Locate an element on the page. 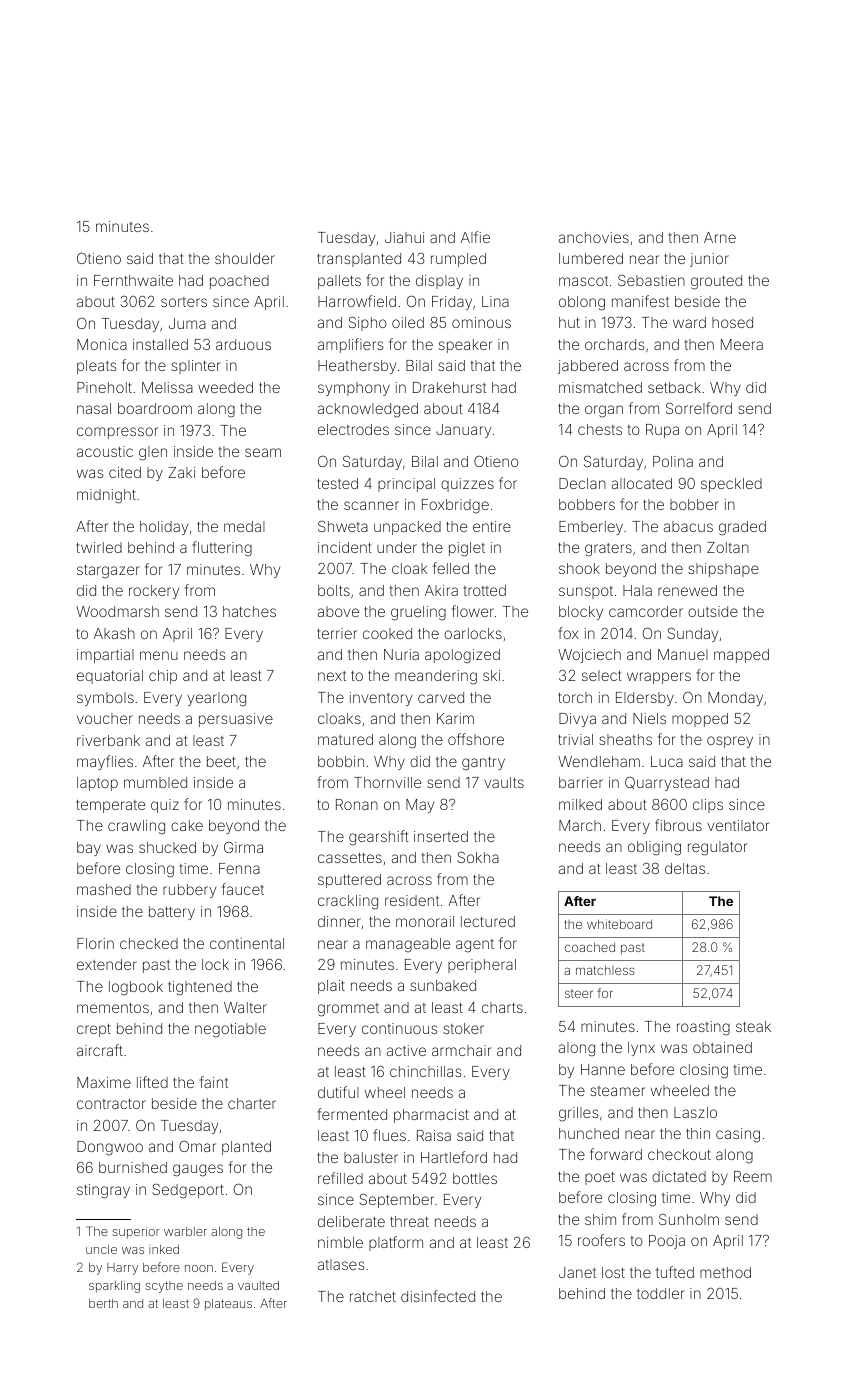 This image has height=1400, width=849. September is located at coordinates (396, 1200).
